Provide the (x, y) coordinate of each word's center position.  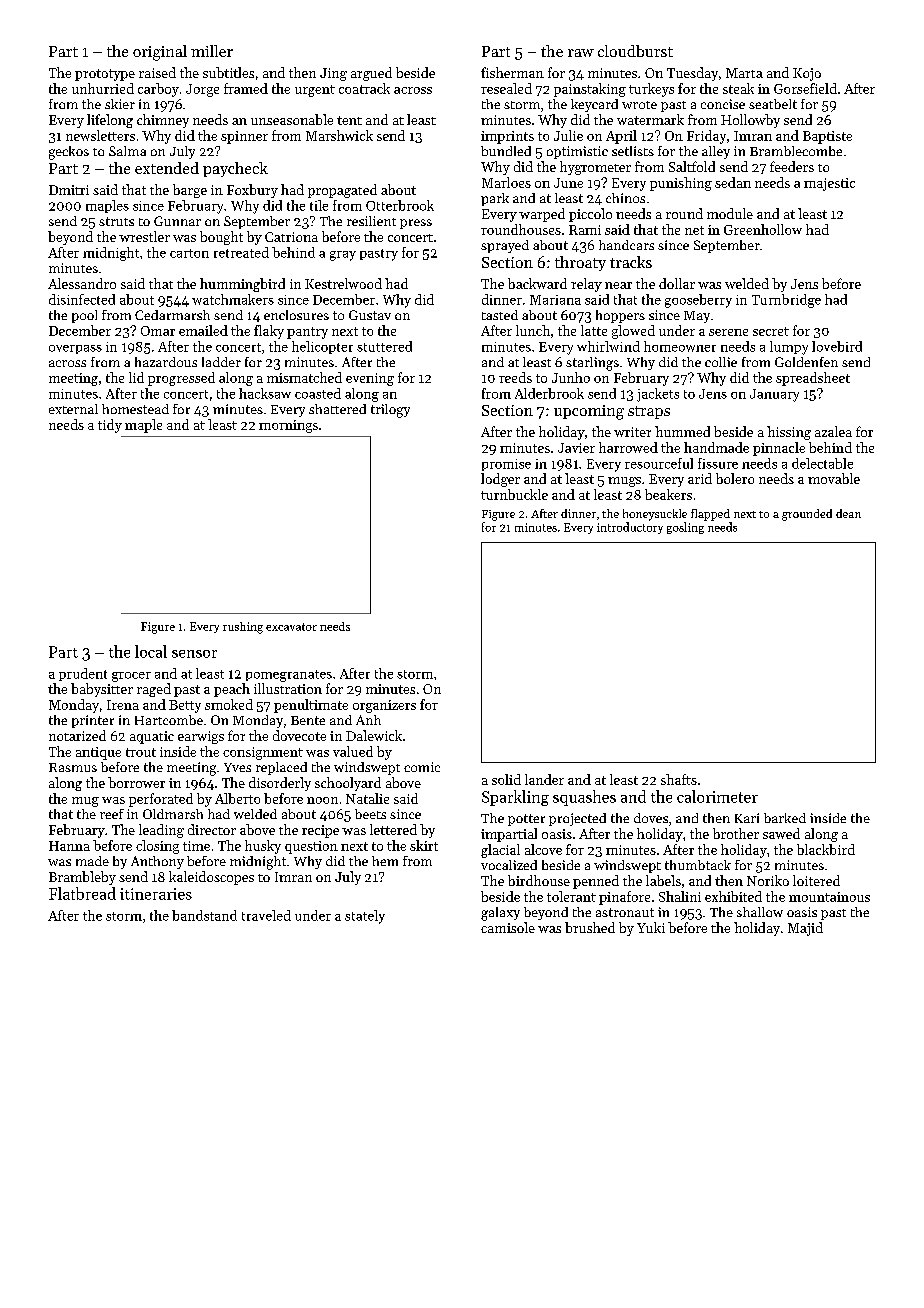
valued (353, 751)
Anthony (157, 862)
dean (848, 513)
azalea (833, 431)
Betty (185, 706)
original (160, 53)
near (618, 285)
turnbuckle (514, 494)
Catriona (291, 237)
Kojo (807, 74)
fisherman (512, 72)
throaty (580, 263)
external (73, 409)
